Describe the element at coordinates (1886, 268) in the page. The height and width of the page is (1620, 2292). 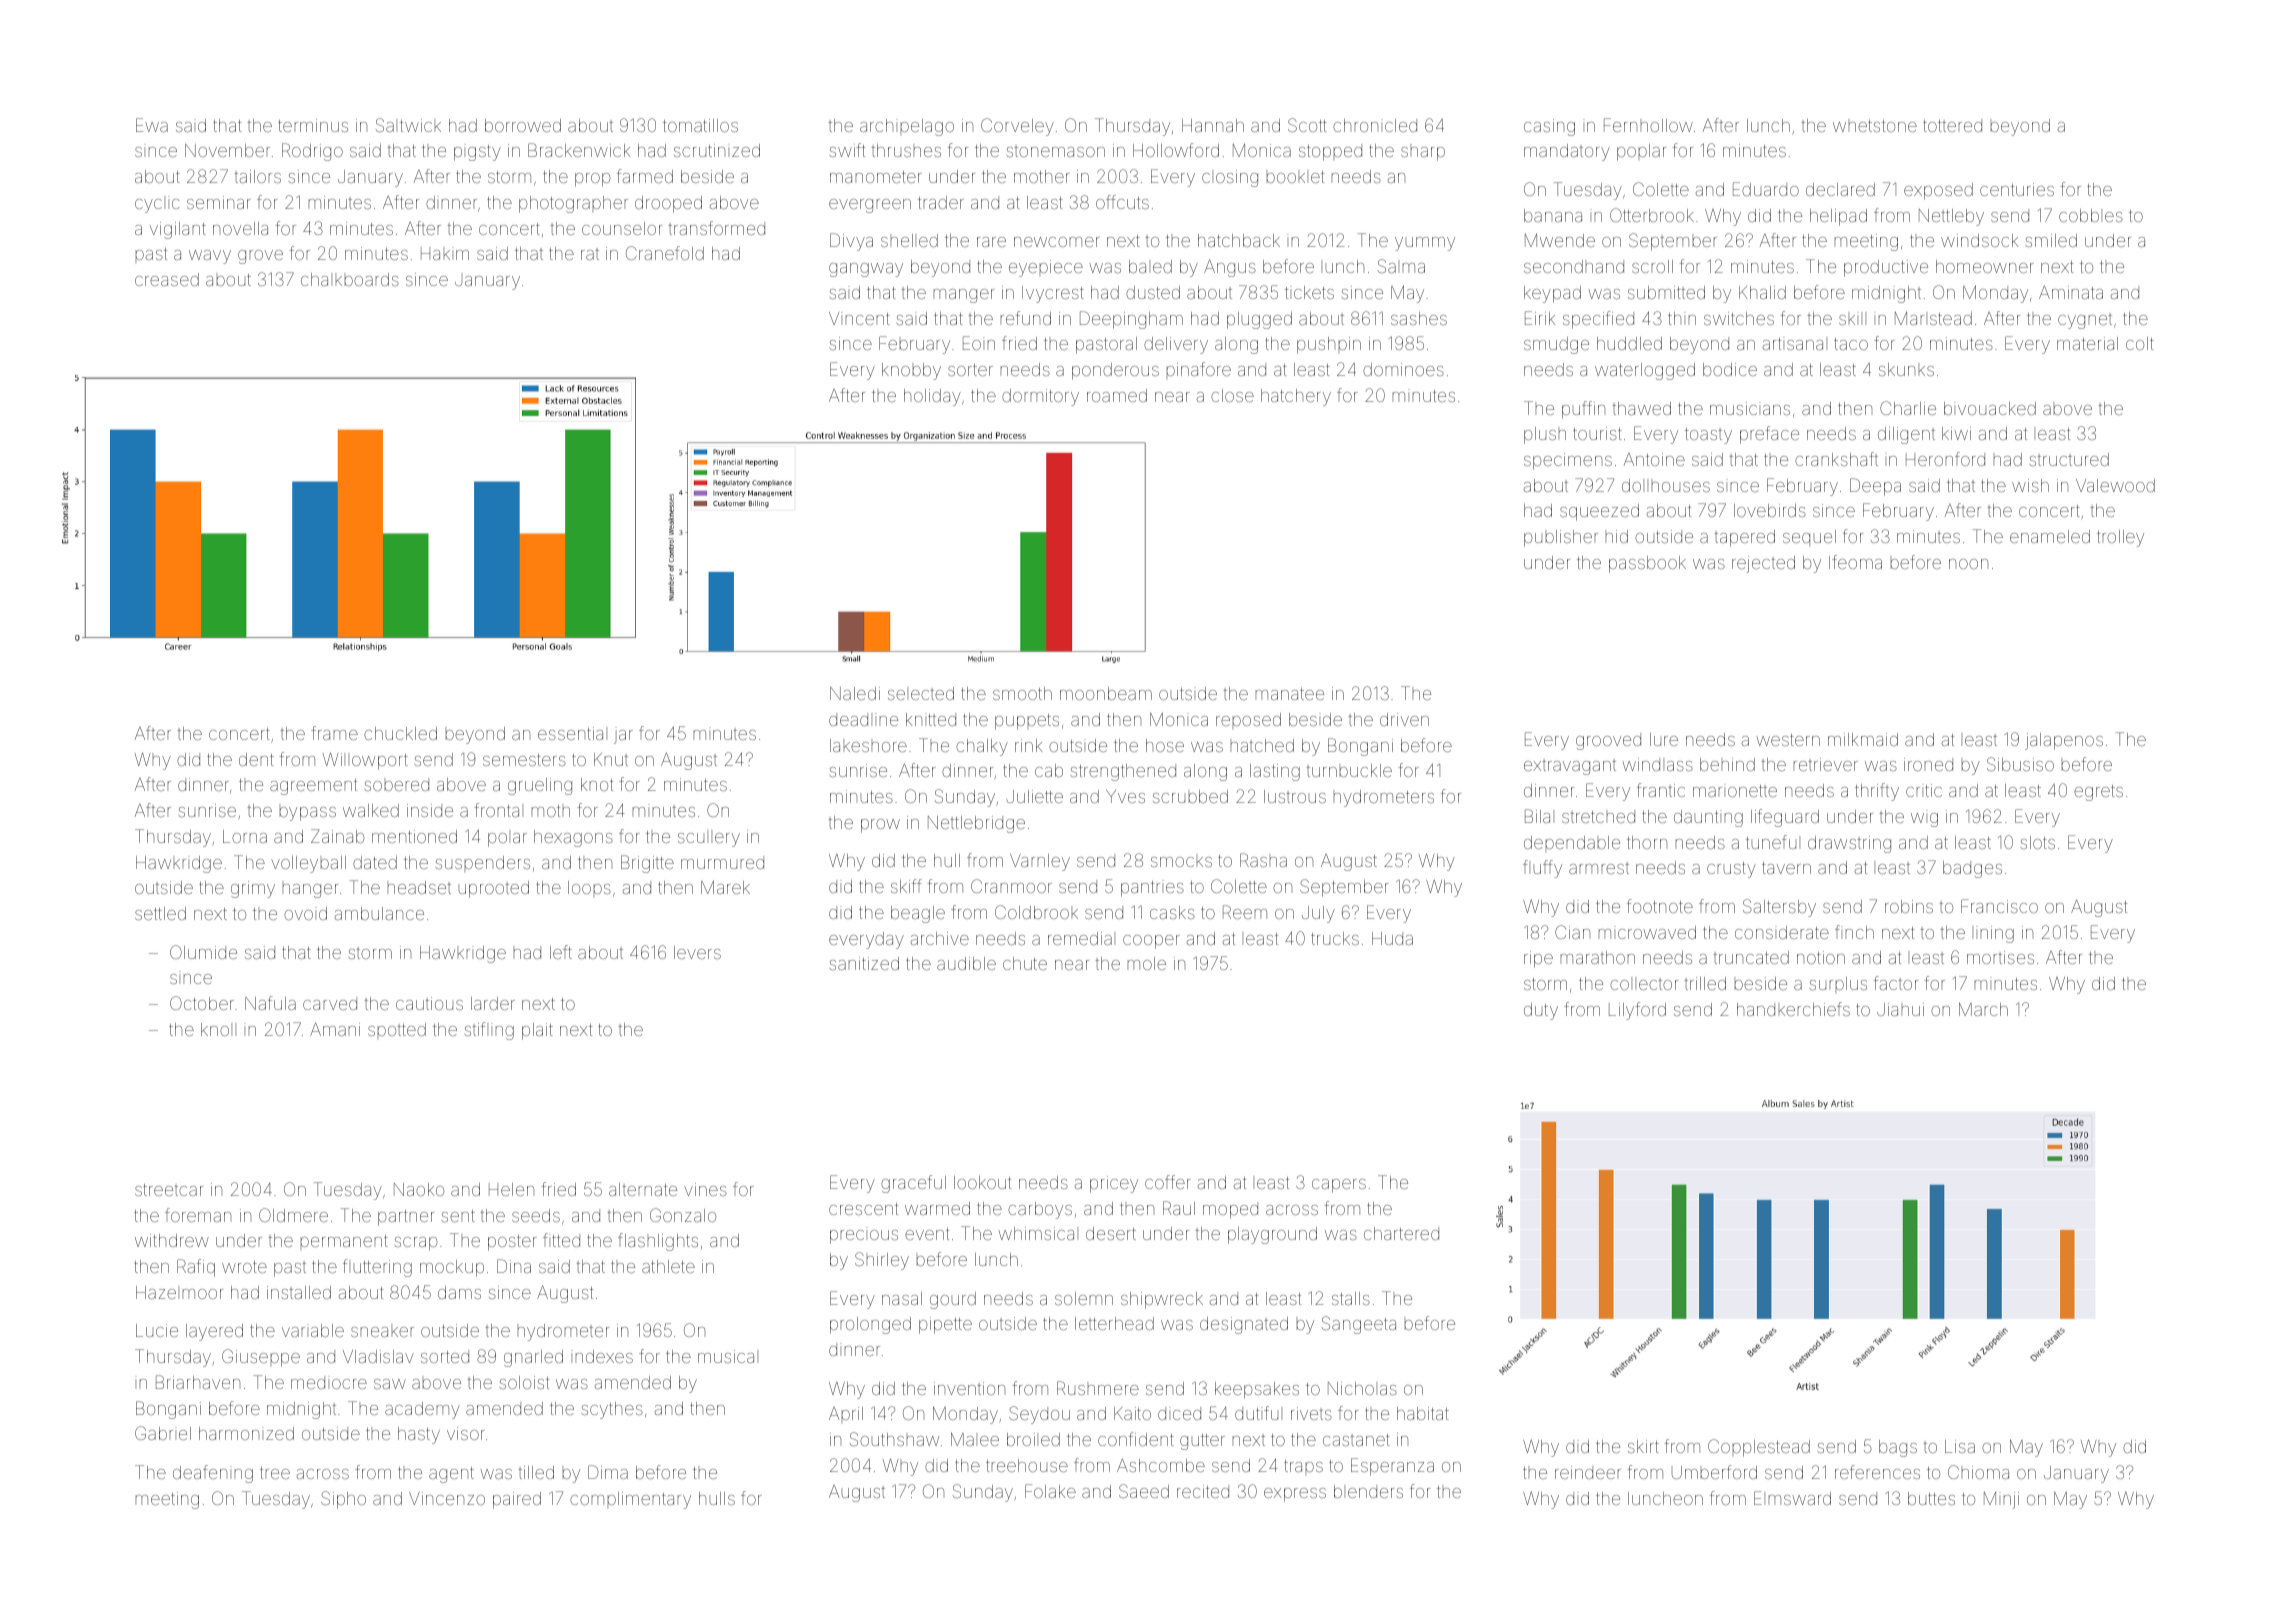
I see `productive` at that location.
